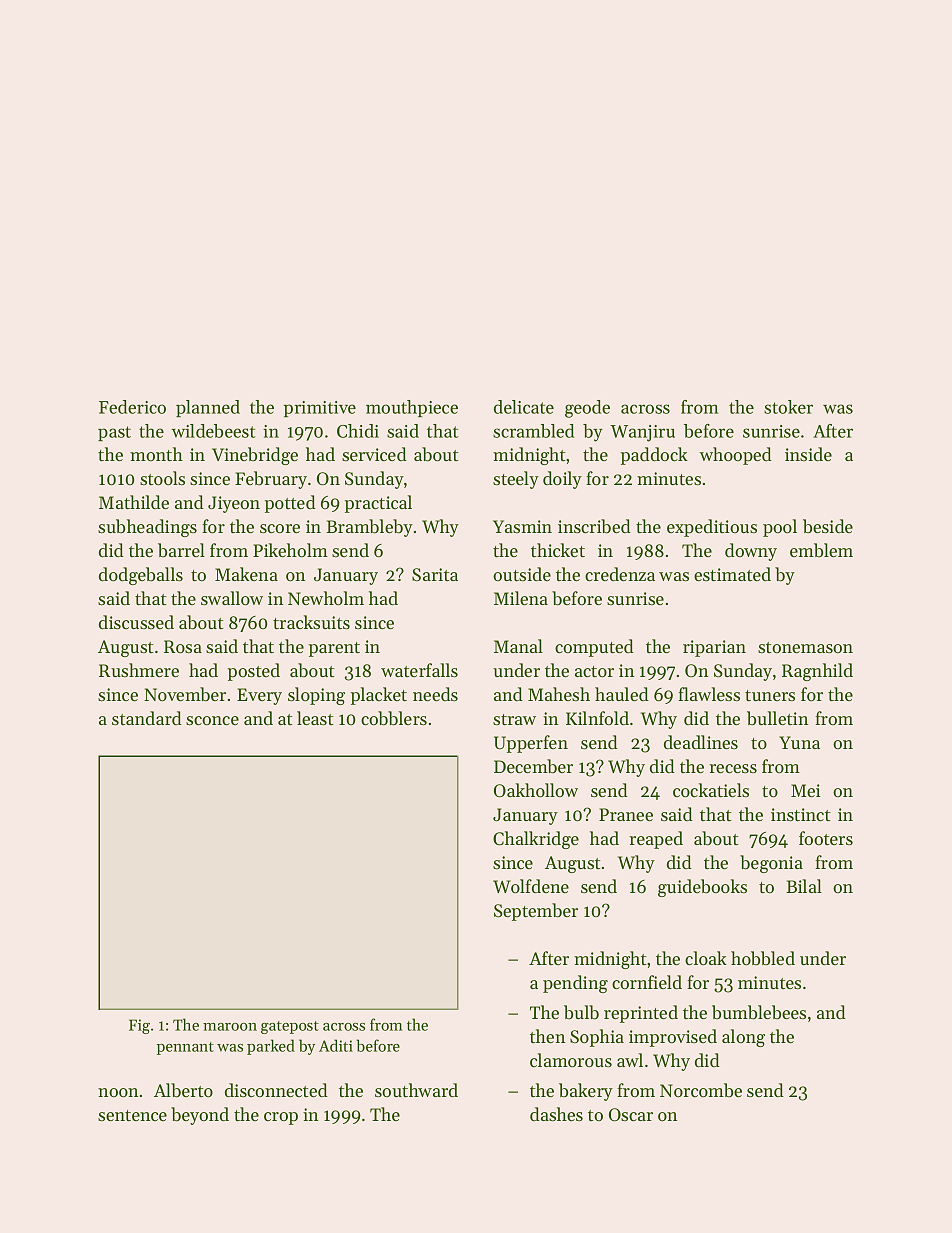 This image has width=952, height=1233. Describe the element at coordinates (788, 407) in the image. I see `stoker` at that location.
